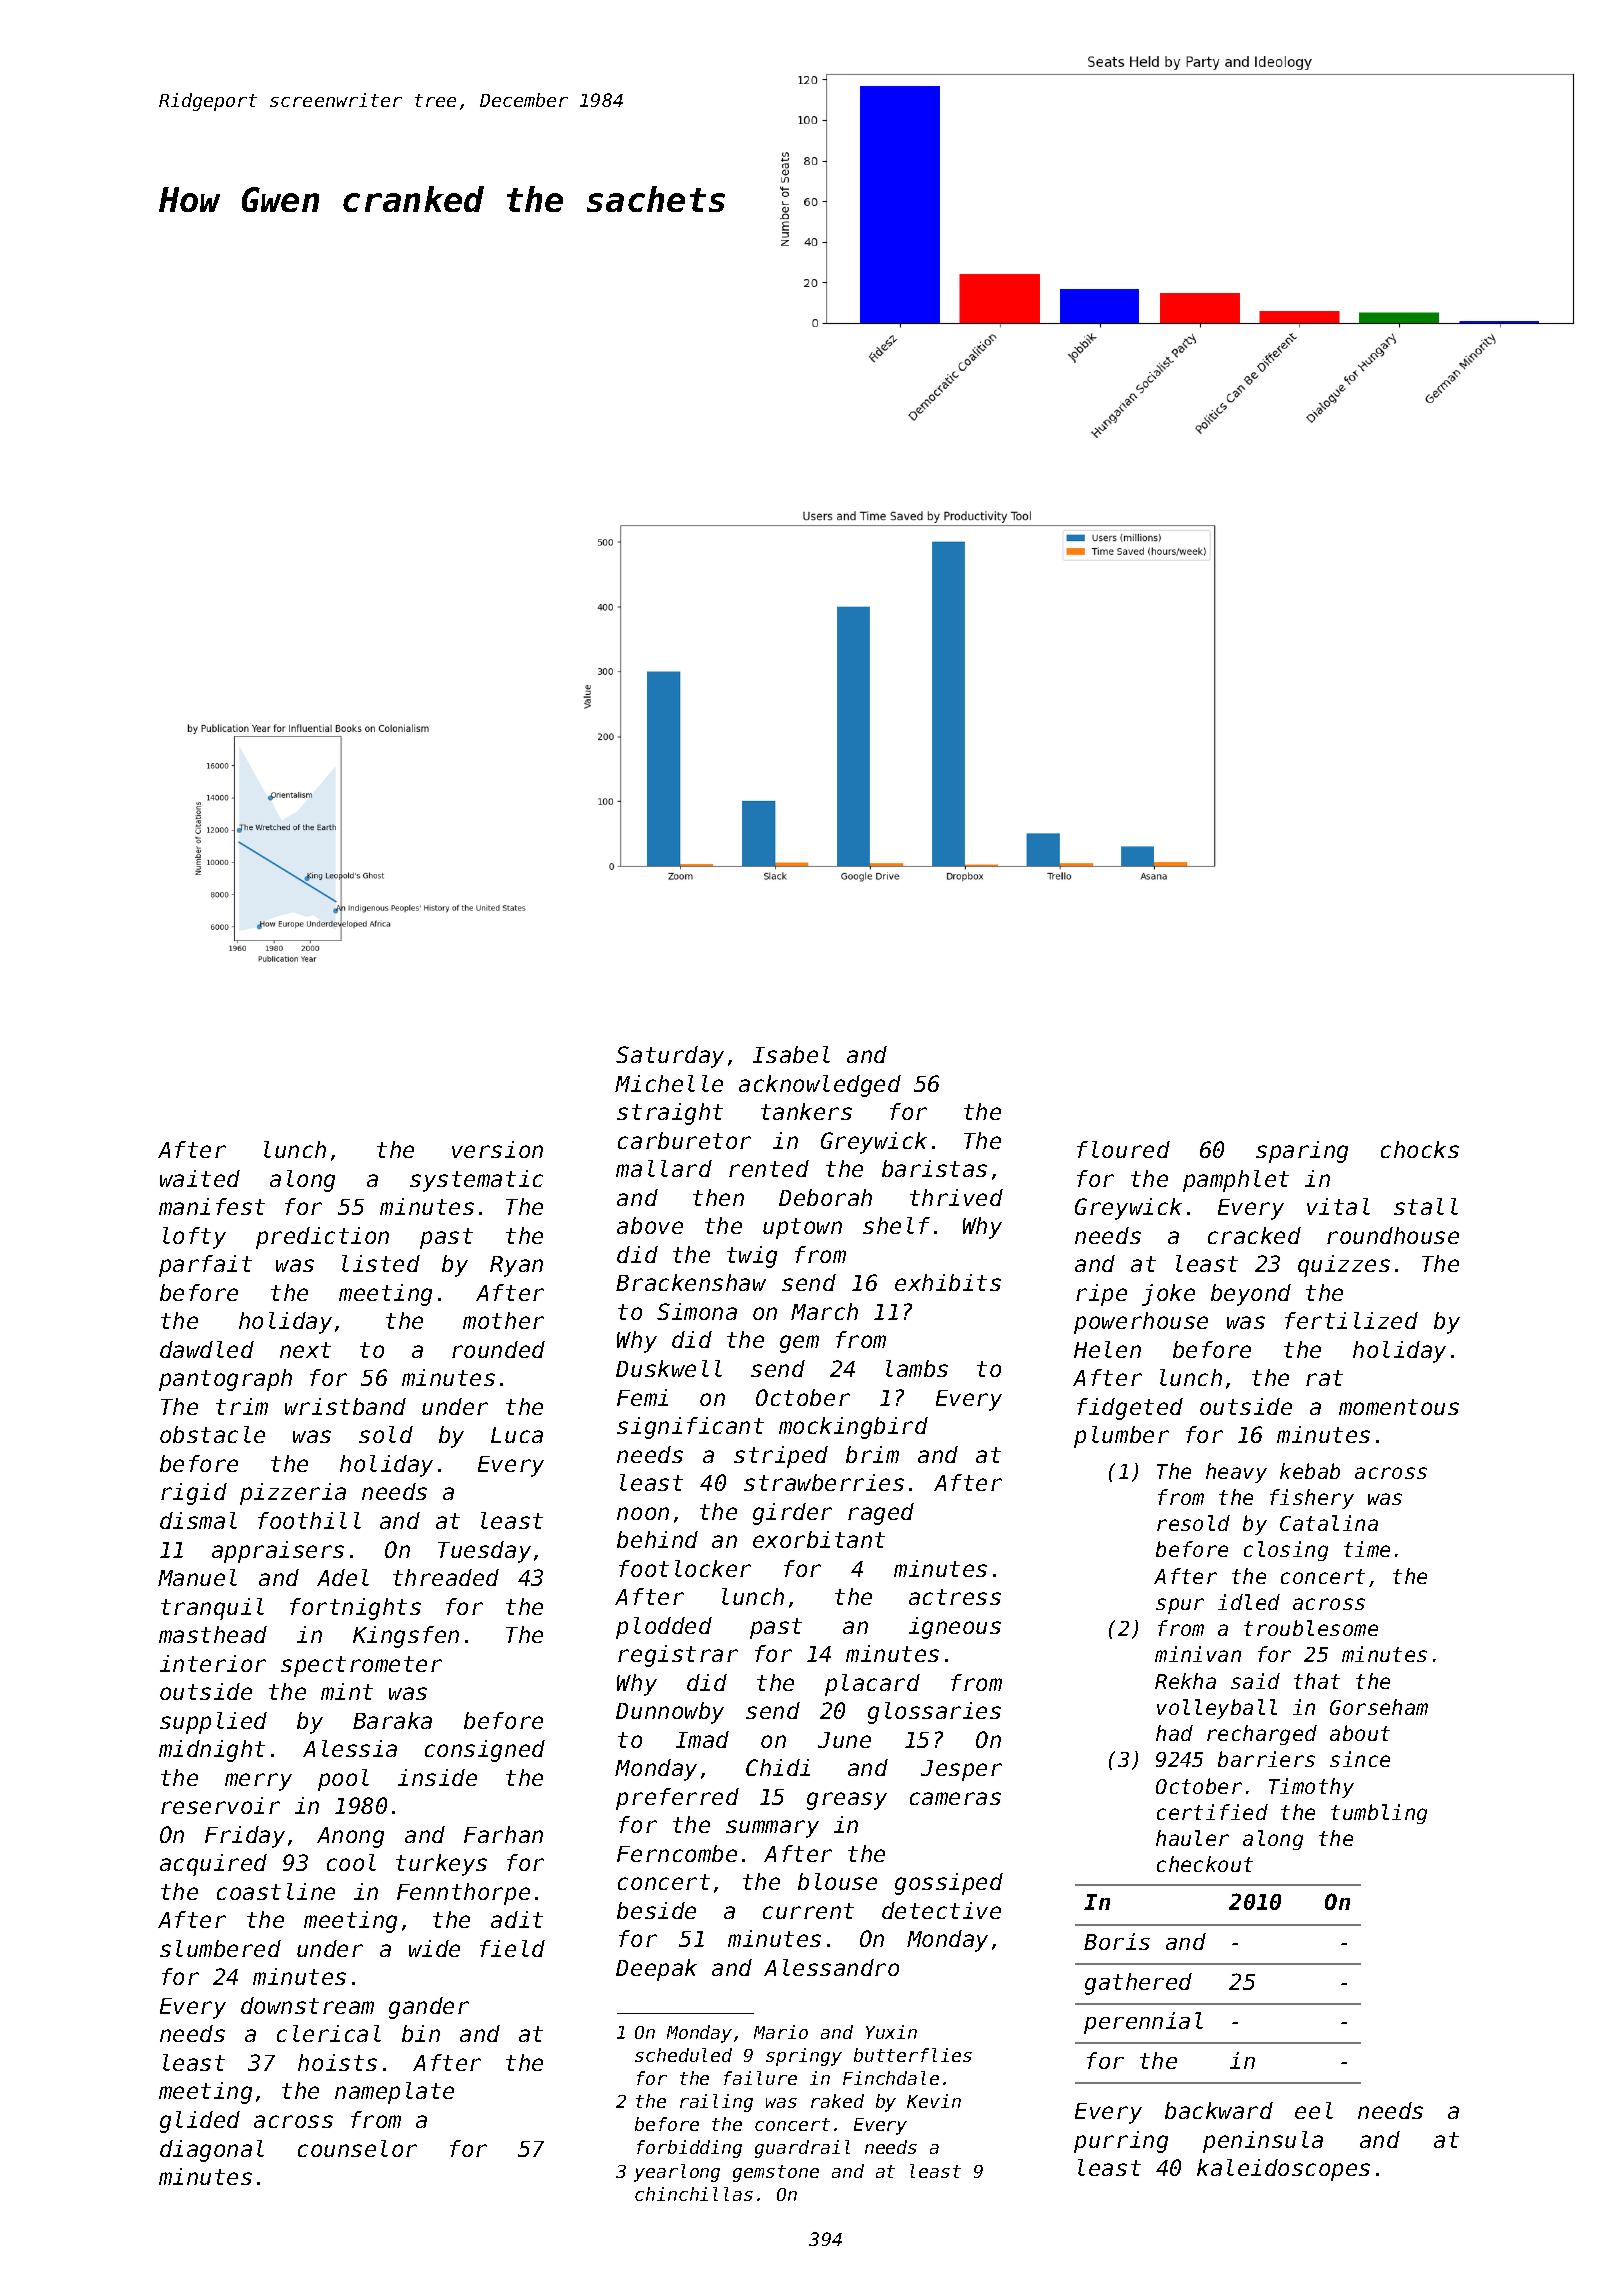 The image size is (1620, 2292). What do you see at coordinates (1283, 2170) in the document?
I see `kaleidoscopes` at bounding box center [1283, 2170].
